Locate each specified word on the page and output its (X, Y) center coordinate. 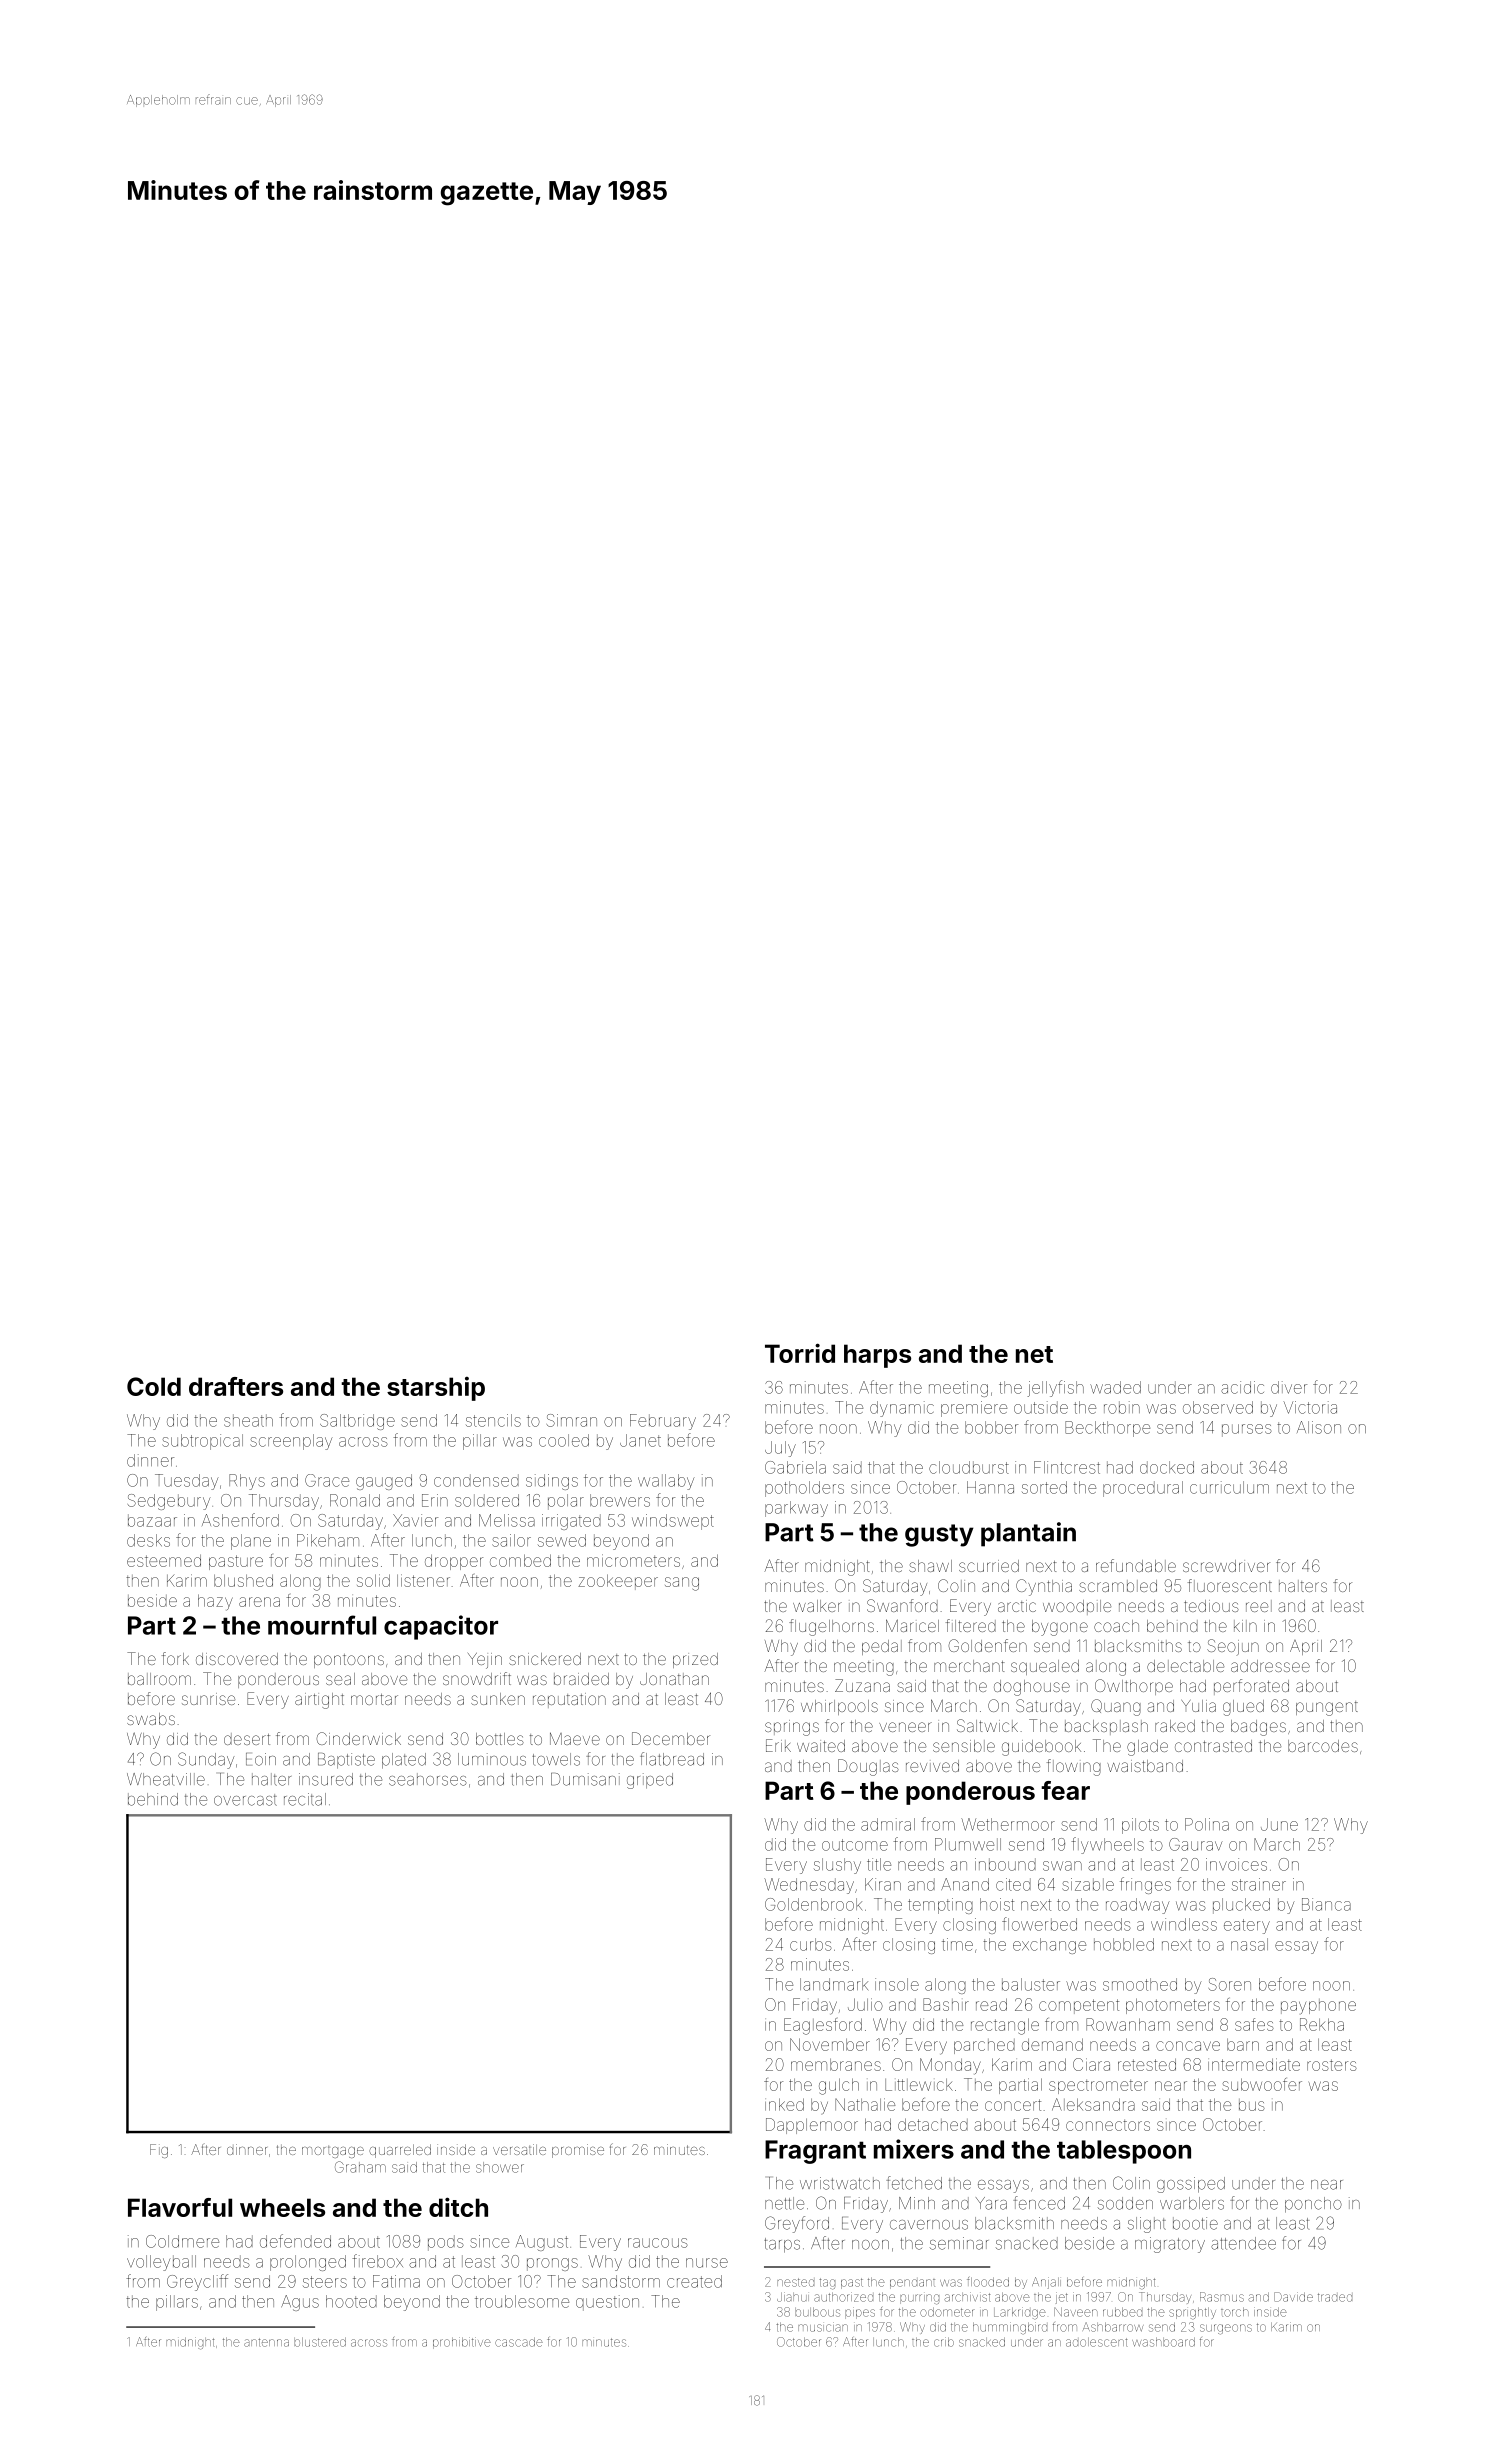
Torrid (800, 1353)
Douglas (868, 1767)
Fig (159, 2151)
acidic (1242, 1387)
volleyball (161, 2263)
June (1279, 1824)
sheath (248, 1420)
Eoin (261, 1759)
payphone (1318, 2006)
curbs (811, 1944)
